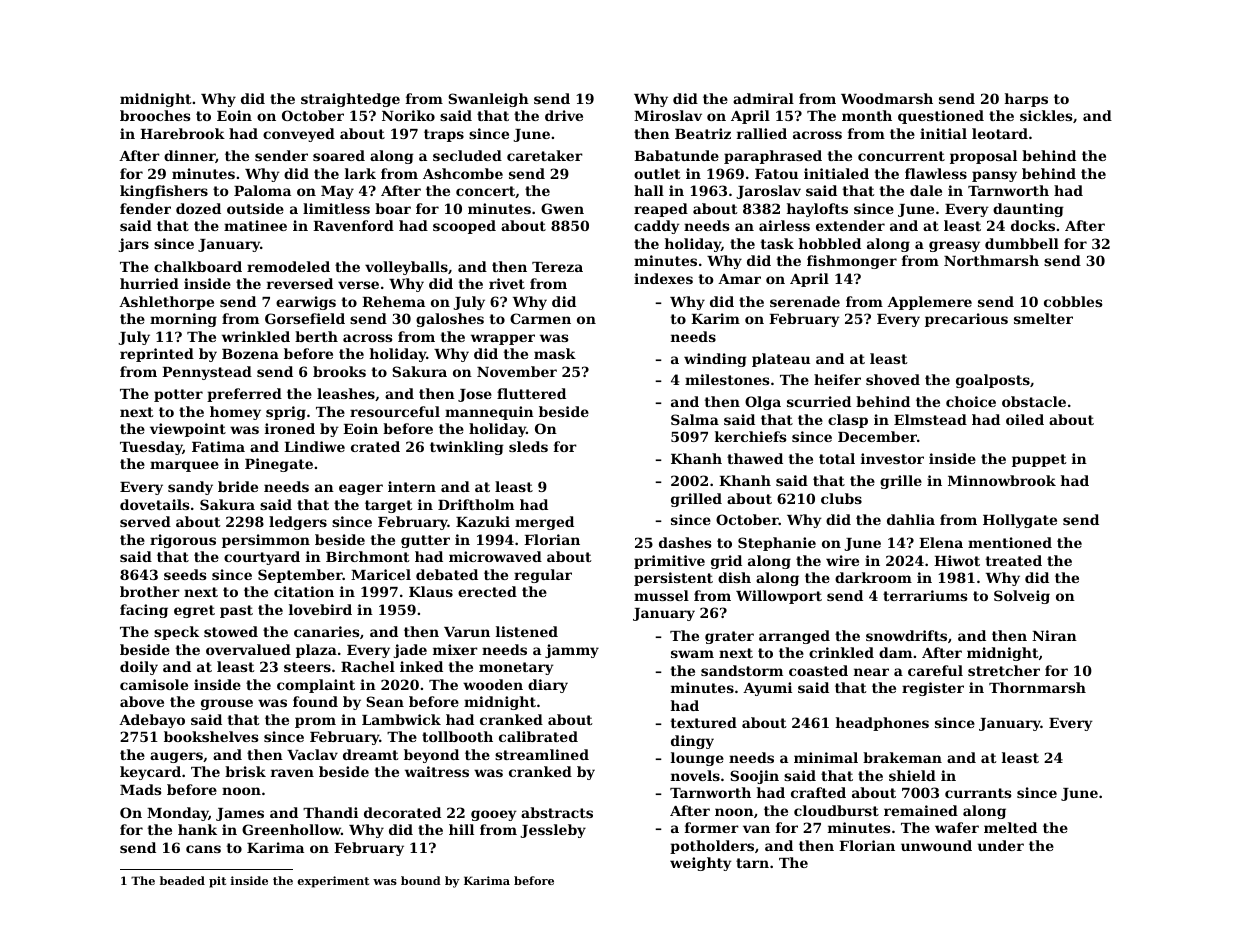 The height and width of the page is (952, 1233). Describe the element at coordinates (393, 301) in the page. I see `Rehema` at that location.
